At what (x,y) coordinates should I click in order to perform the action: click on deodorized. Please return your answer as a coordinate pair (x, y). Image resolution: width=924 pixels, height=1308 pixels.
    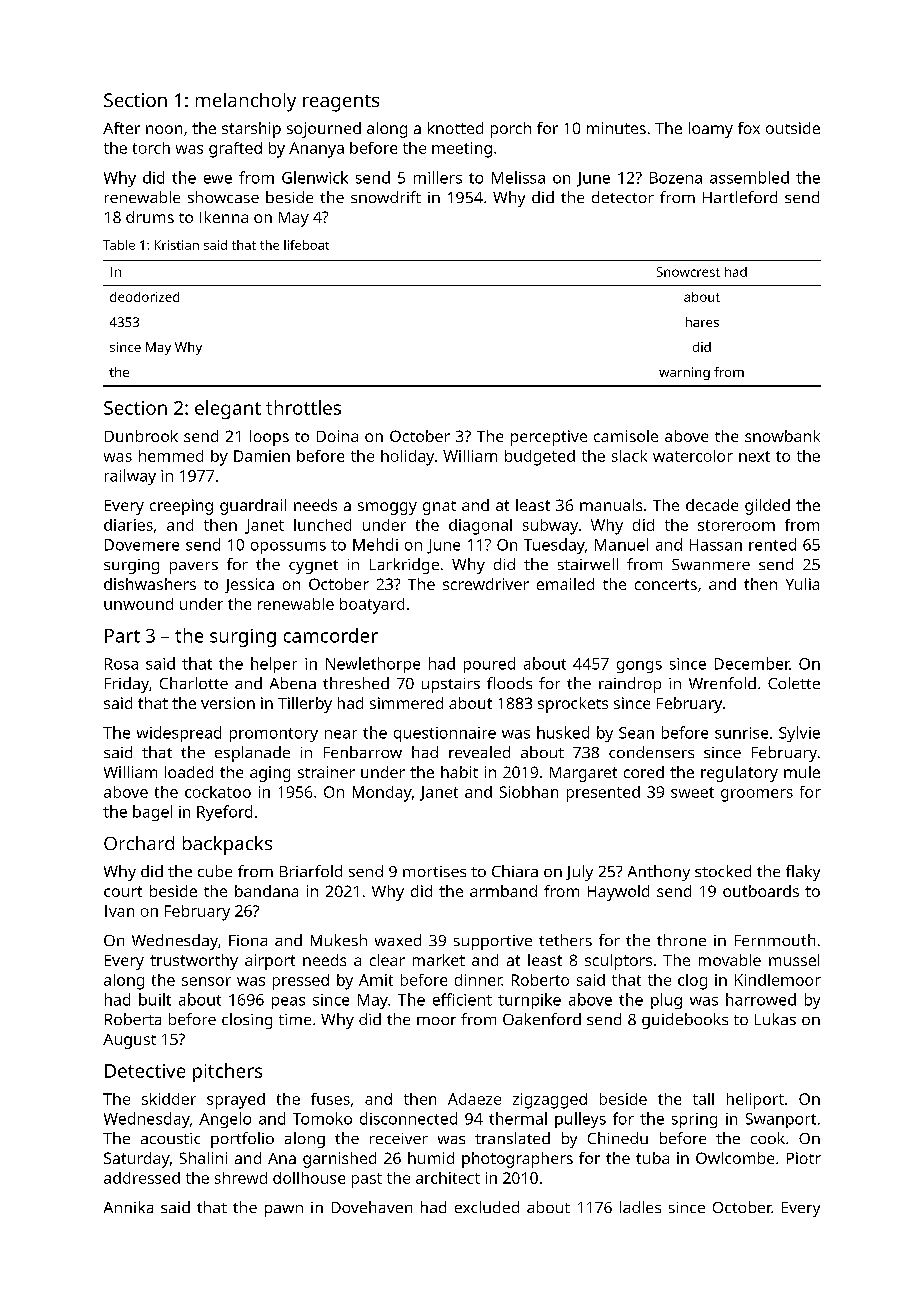
    Looking at the image, I should click on (144, 297).
